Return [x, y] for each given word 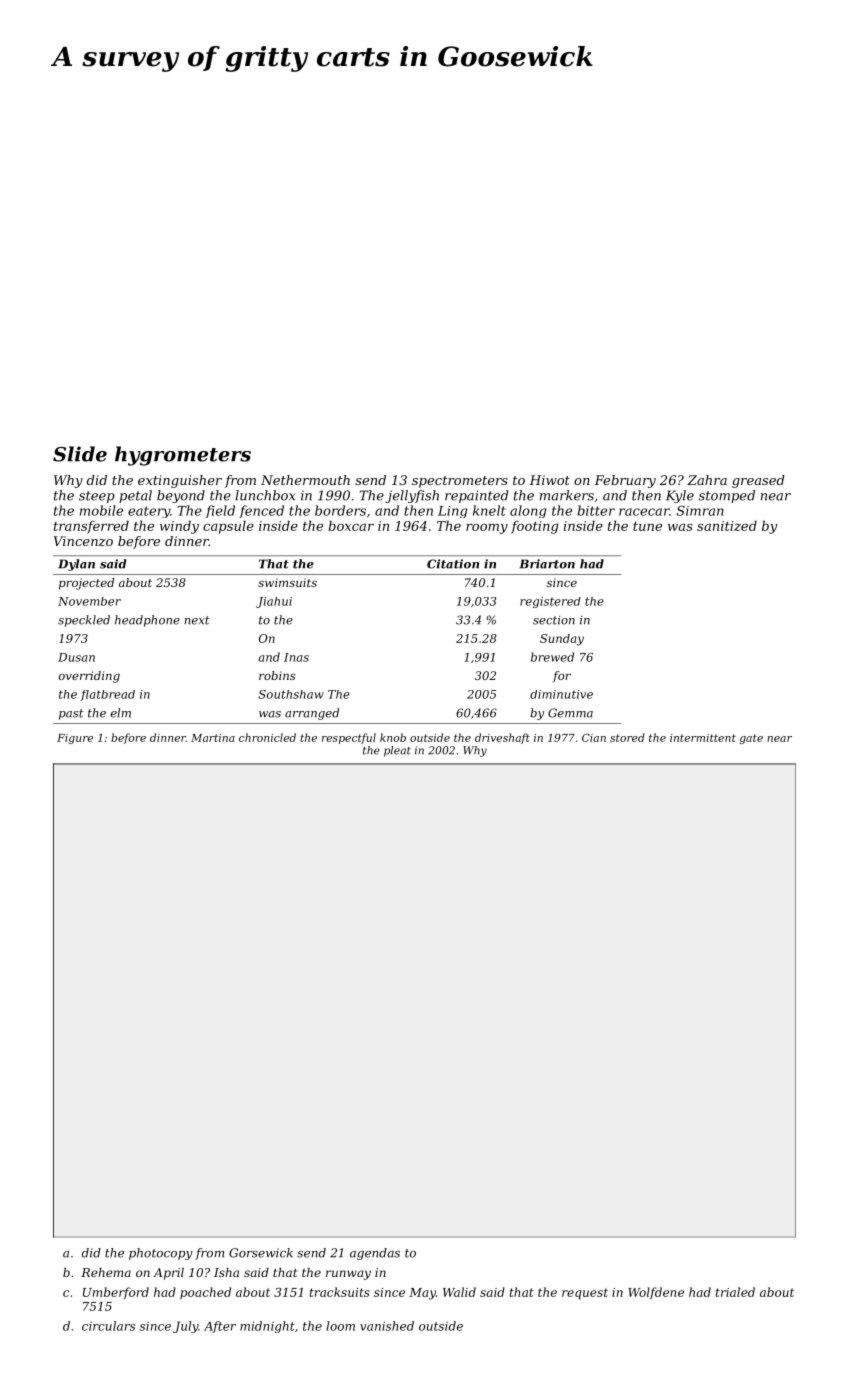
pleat [397, 751]
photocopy [161, 1254]
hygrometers [183, 456]
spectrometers [460, 482]
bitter [596, 510]
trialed [735, 1292]
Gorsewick [261, 1253]
